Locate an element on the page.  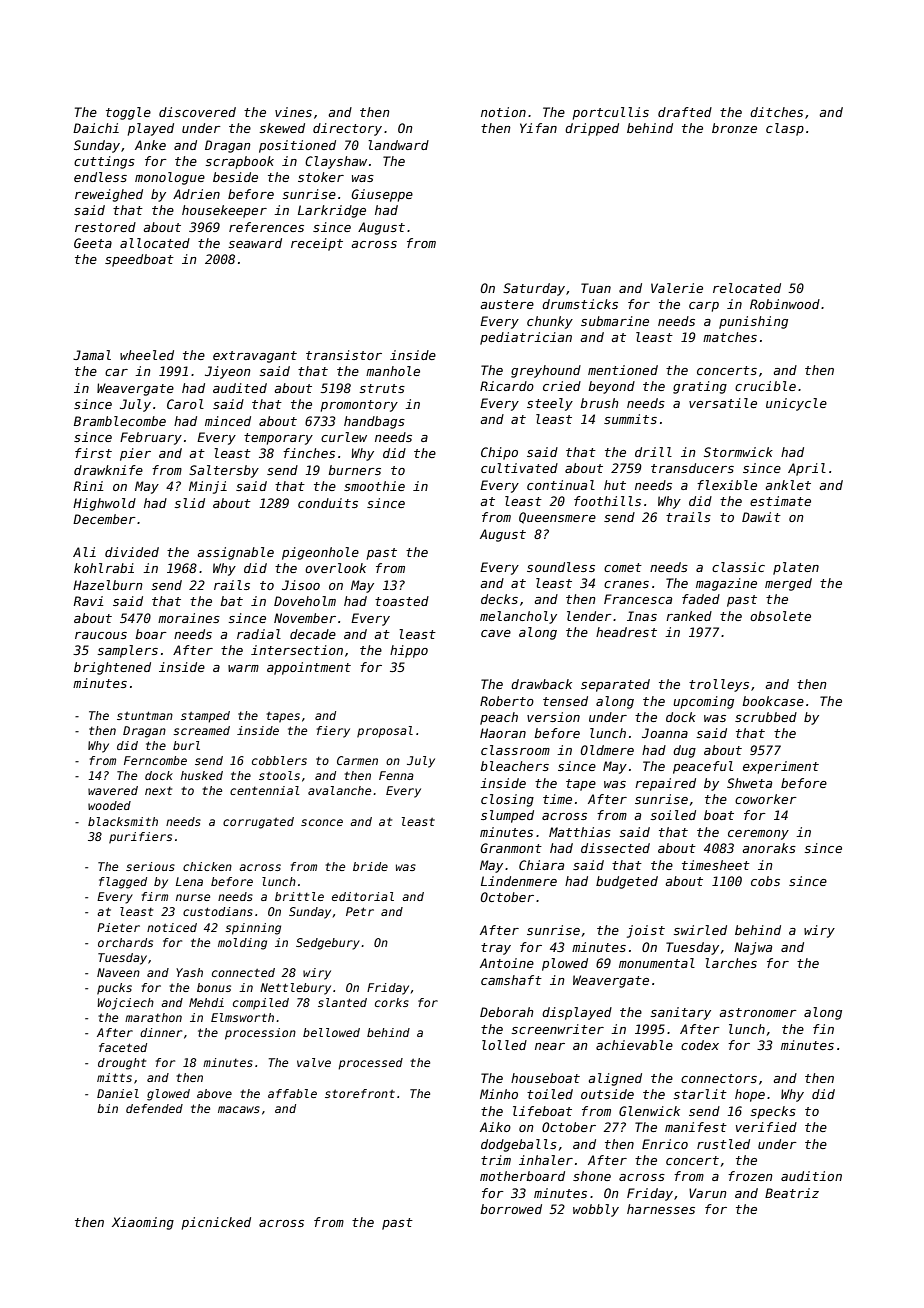
picnicked is located at coordinates (216, 1223).
